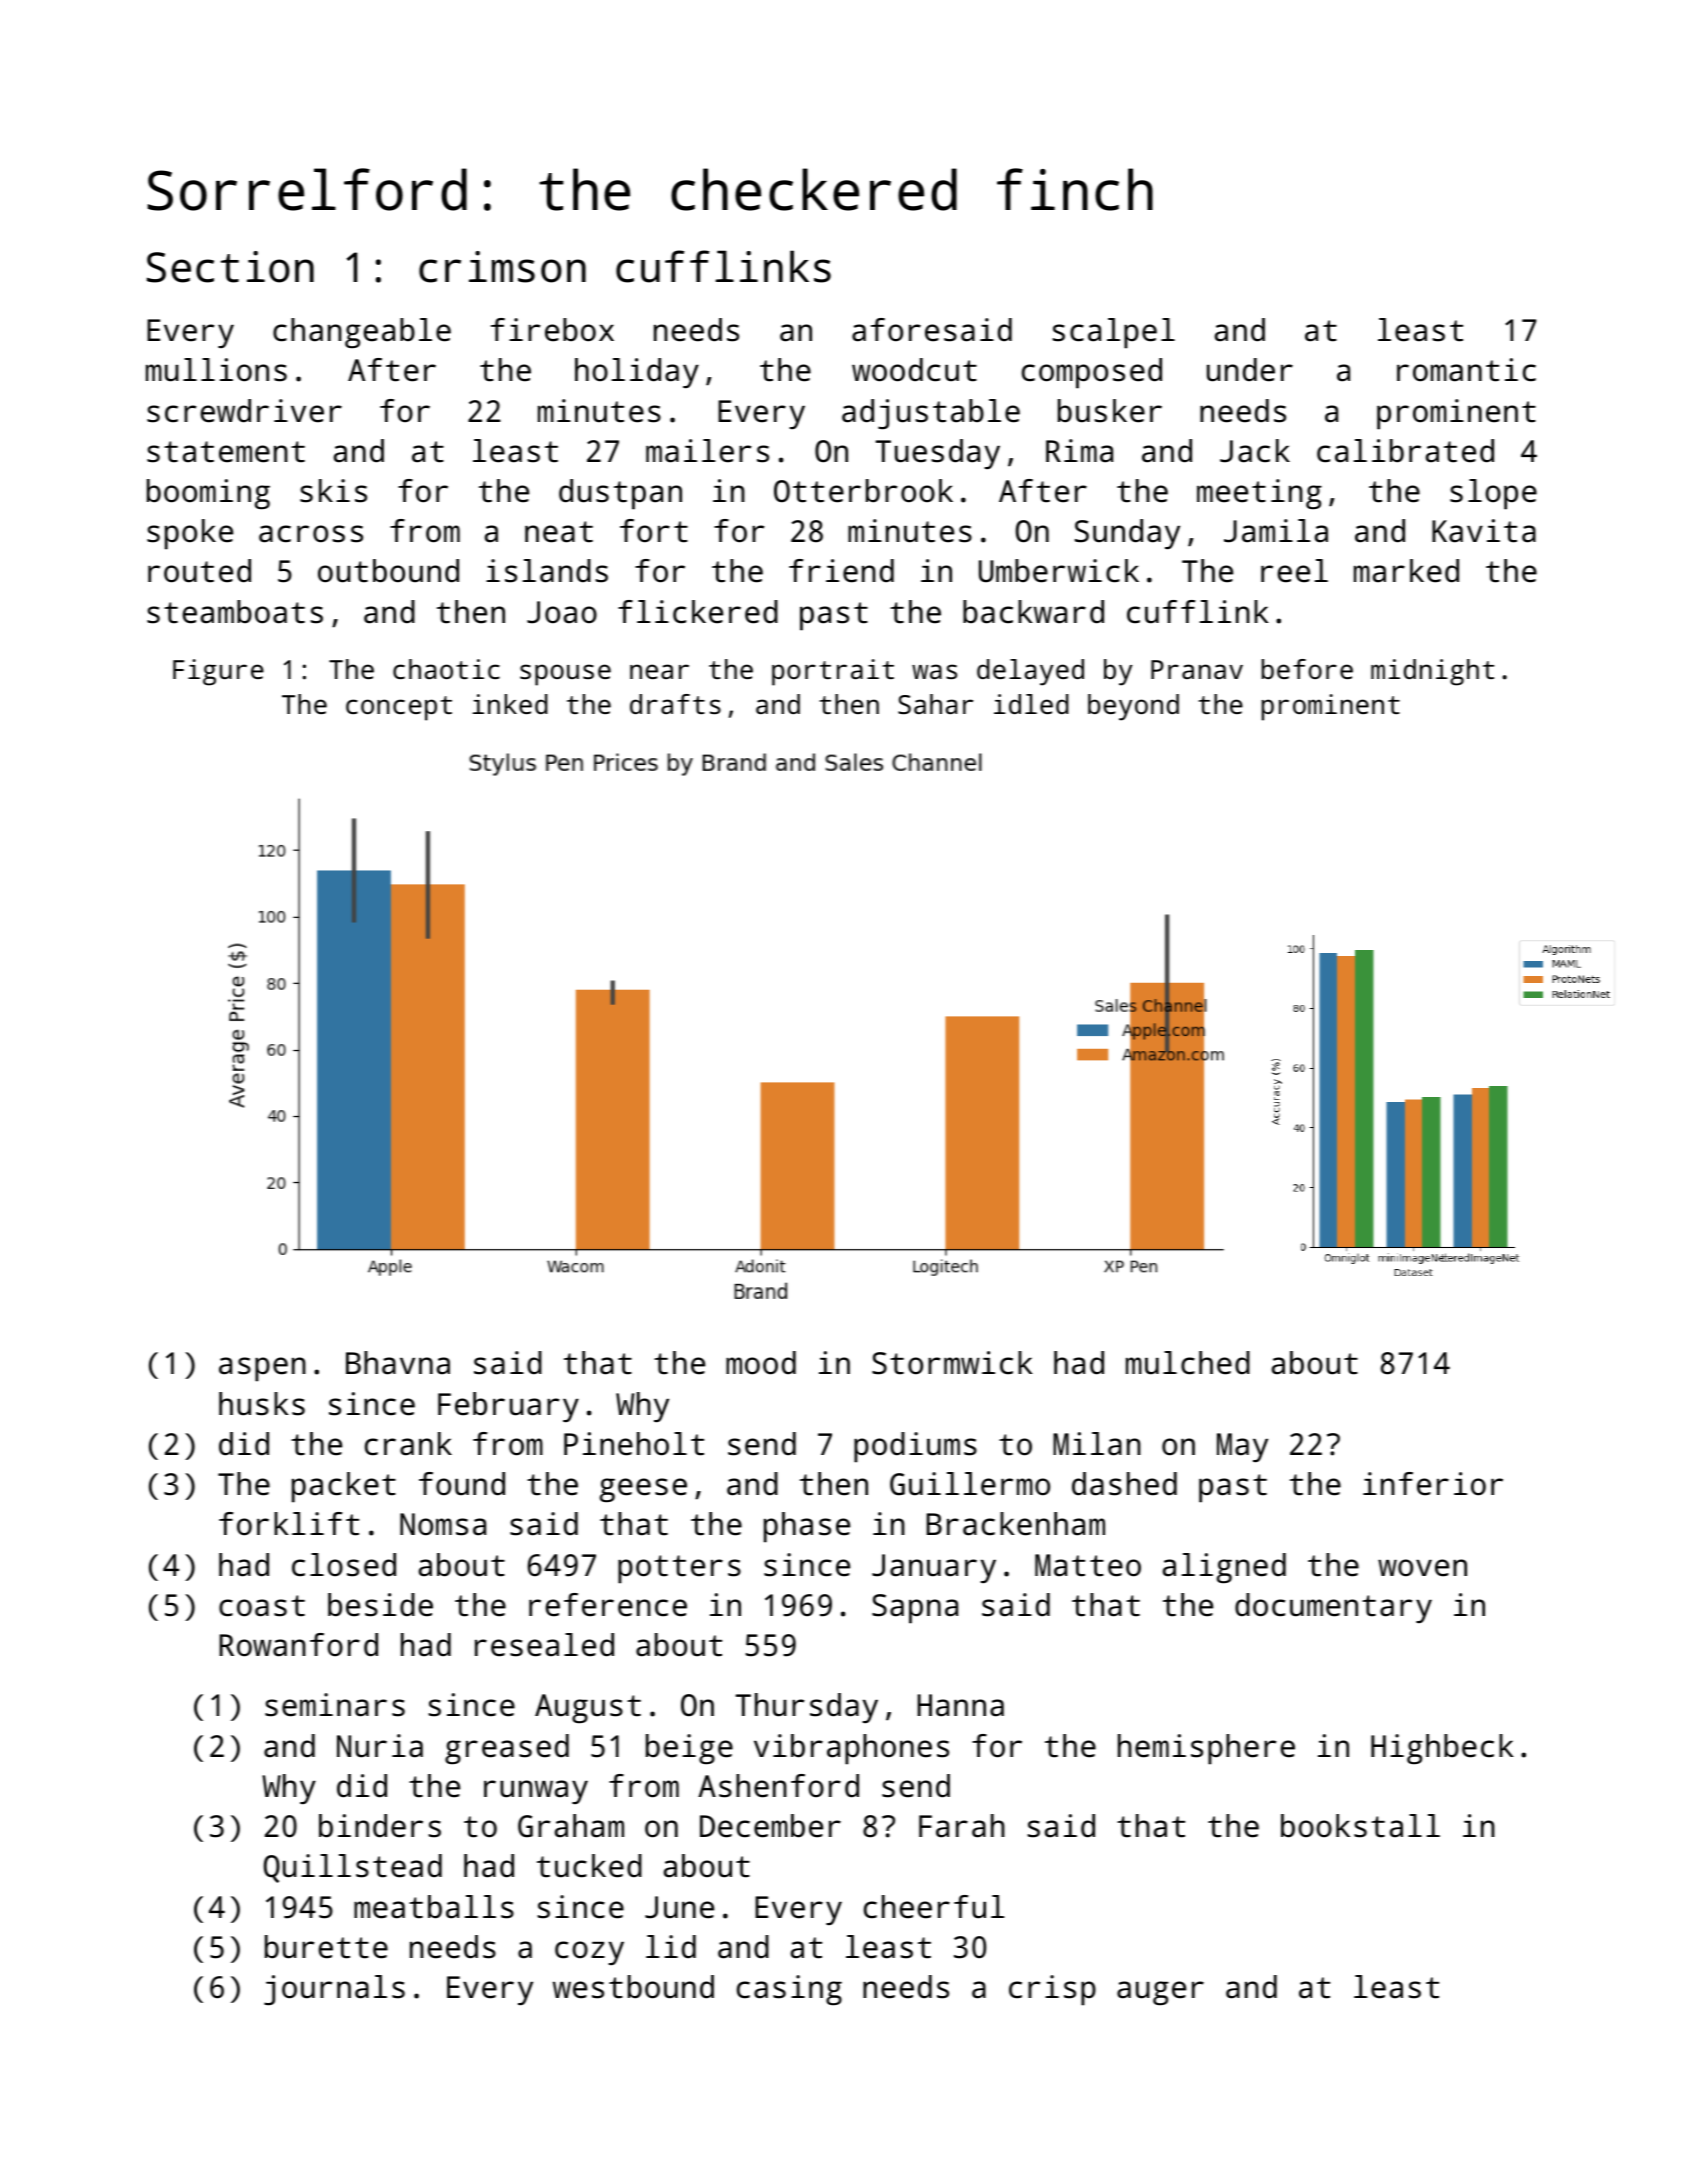 This screenshot has height=2178, width=1683. Describe the element at coordinates (1294, 571) in the screenshot. I see `reel` at that location.
